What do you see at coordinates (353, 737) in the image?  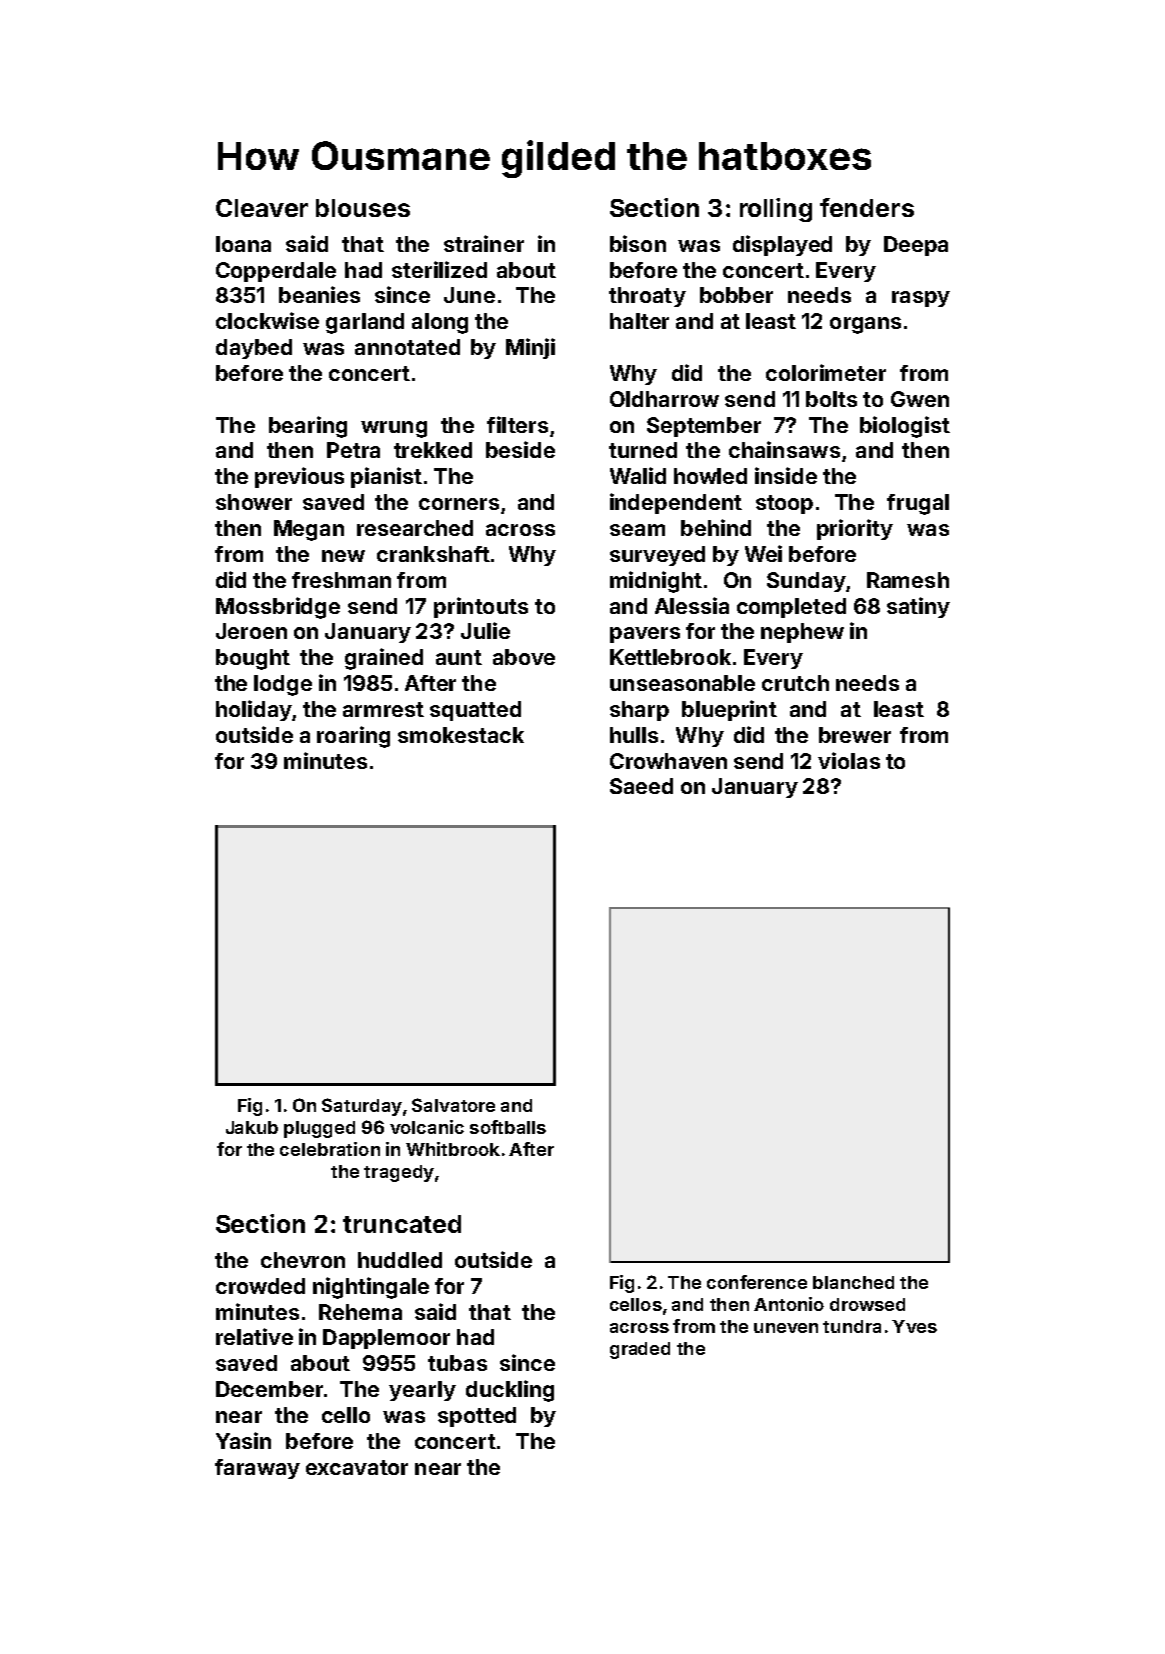 I see `roaring` at bounding box center [353, 737].
